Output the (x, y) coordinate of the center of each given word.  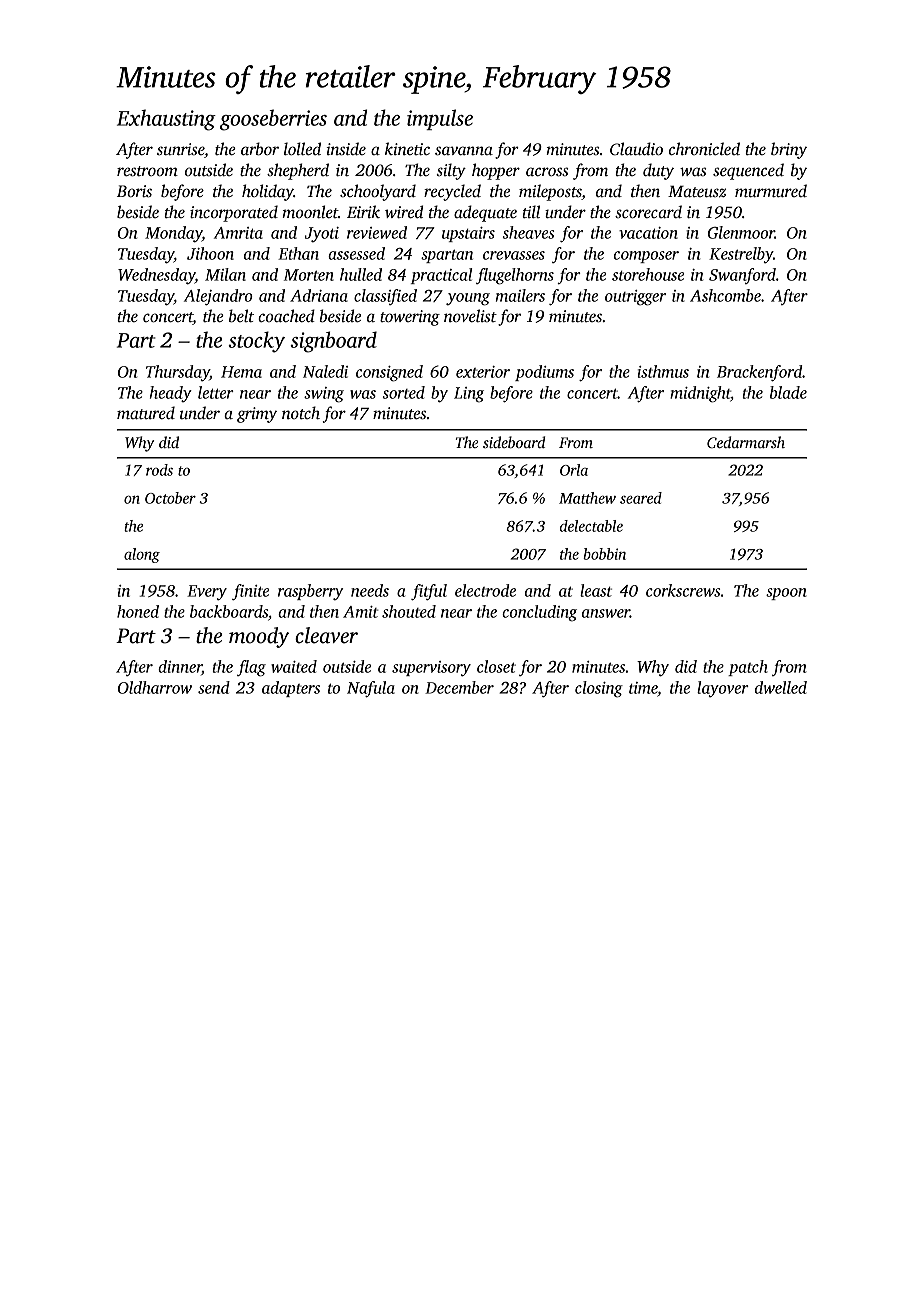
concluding (539, 613)
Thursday (178, 373)
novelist (470, 316)
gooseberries (273, 120)
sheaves (528, 232)
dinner (180, 667)
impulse (440, 119)
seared (641, 498)
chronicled (704, 149)
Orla (574, 470)
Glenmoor (741, 232)
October (170, 498)
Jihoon (210, 253)
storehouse (648, 274)
